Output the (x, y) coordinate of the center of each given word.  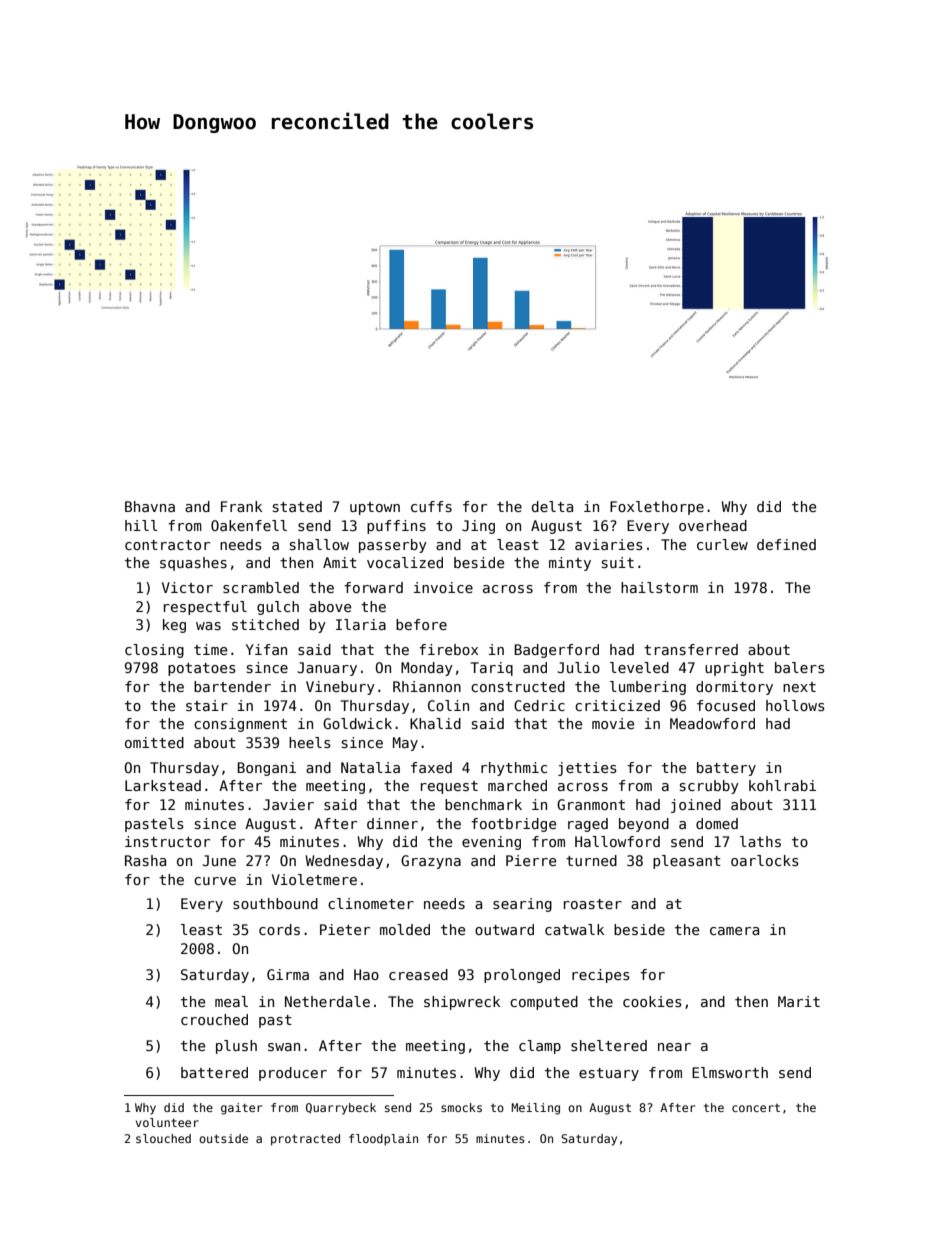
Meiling (535, 1109)
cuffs (431, 506)
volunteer (167, 1122)
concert (756, 1108)
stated (297, 506)
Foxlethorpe (657, 508)
